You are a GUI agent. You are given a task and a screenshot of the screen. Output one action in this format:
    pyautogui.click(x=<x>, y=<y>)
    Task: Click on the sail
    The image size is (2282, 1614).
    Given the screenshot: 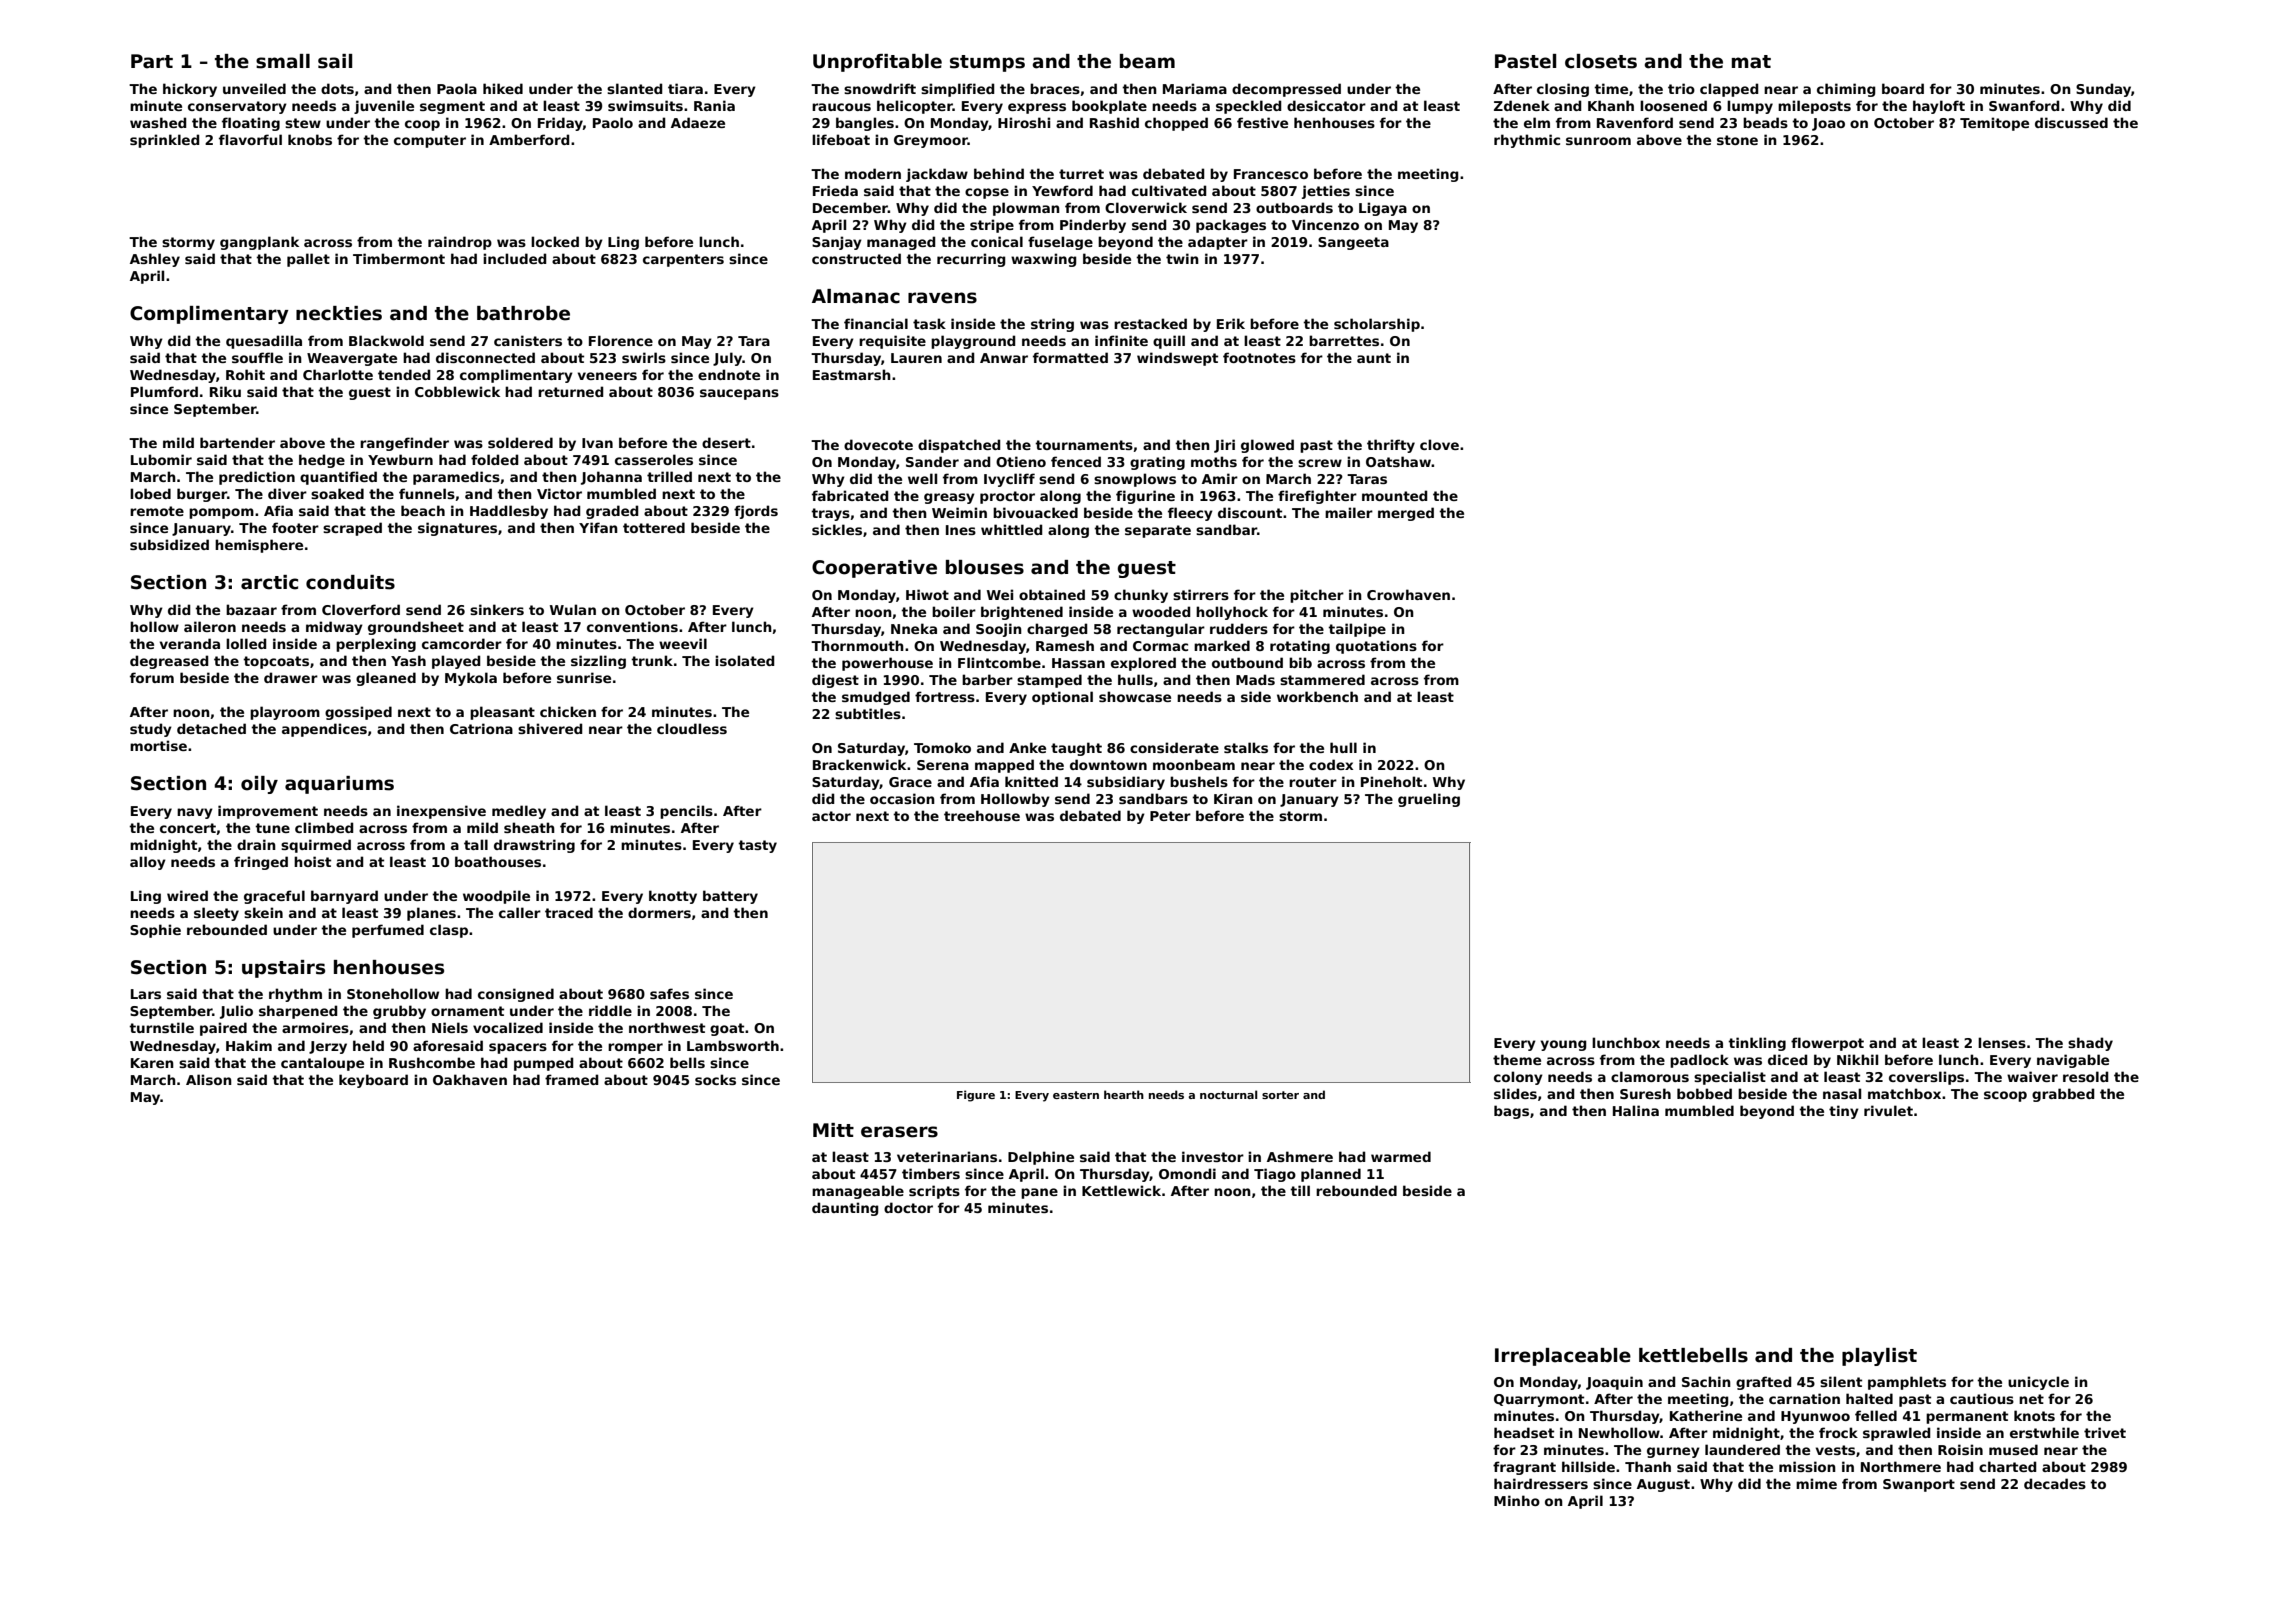 What is the action you would take?
    pyautogui.click(x=335, y=61)
